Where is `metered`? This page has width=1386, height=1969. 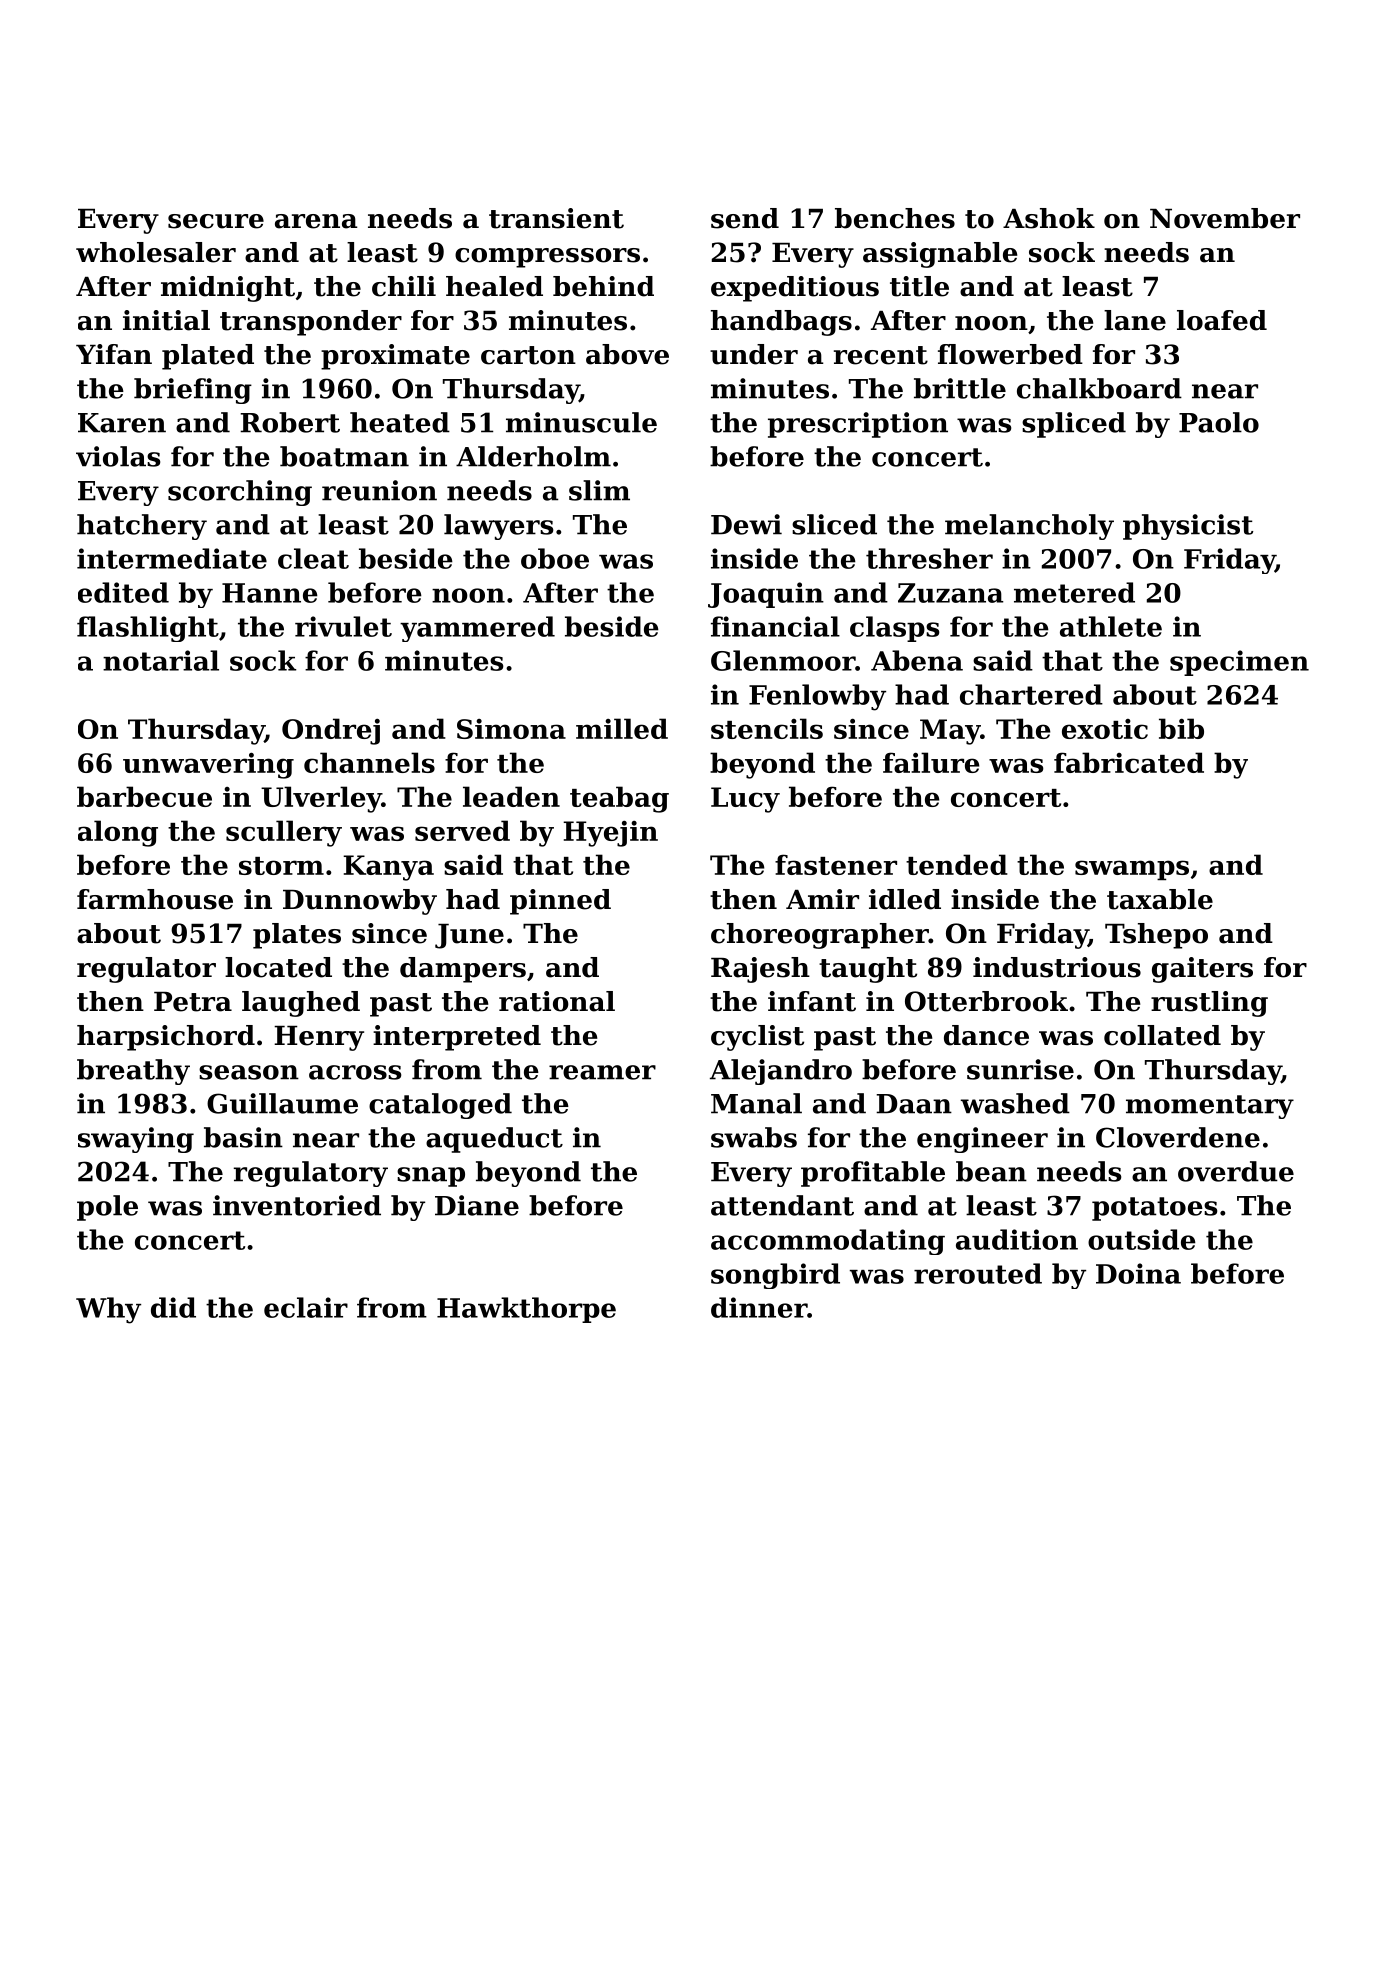 metered is located at coordinates (1074, 592).
